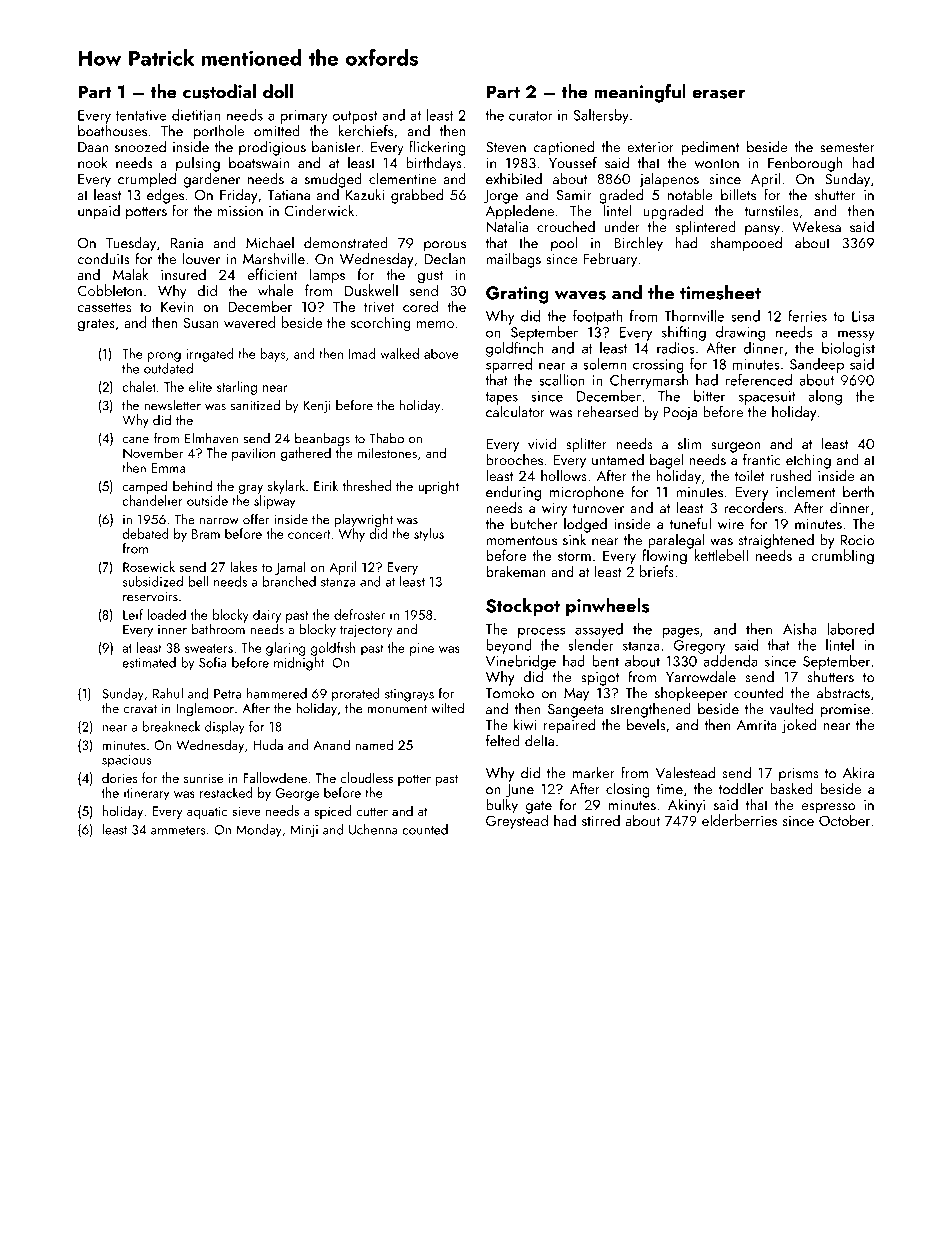 Image resolution: width=952 pixels, height=1233 pixels. What do you see at coordinates (843, 557) in the screenshot?
I see `crumbling` at bounding box center [843, 557].
